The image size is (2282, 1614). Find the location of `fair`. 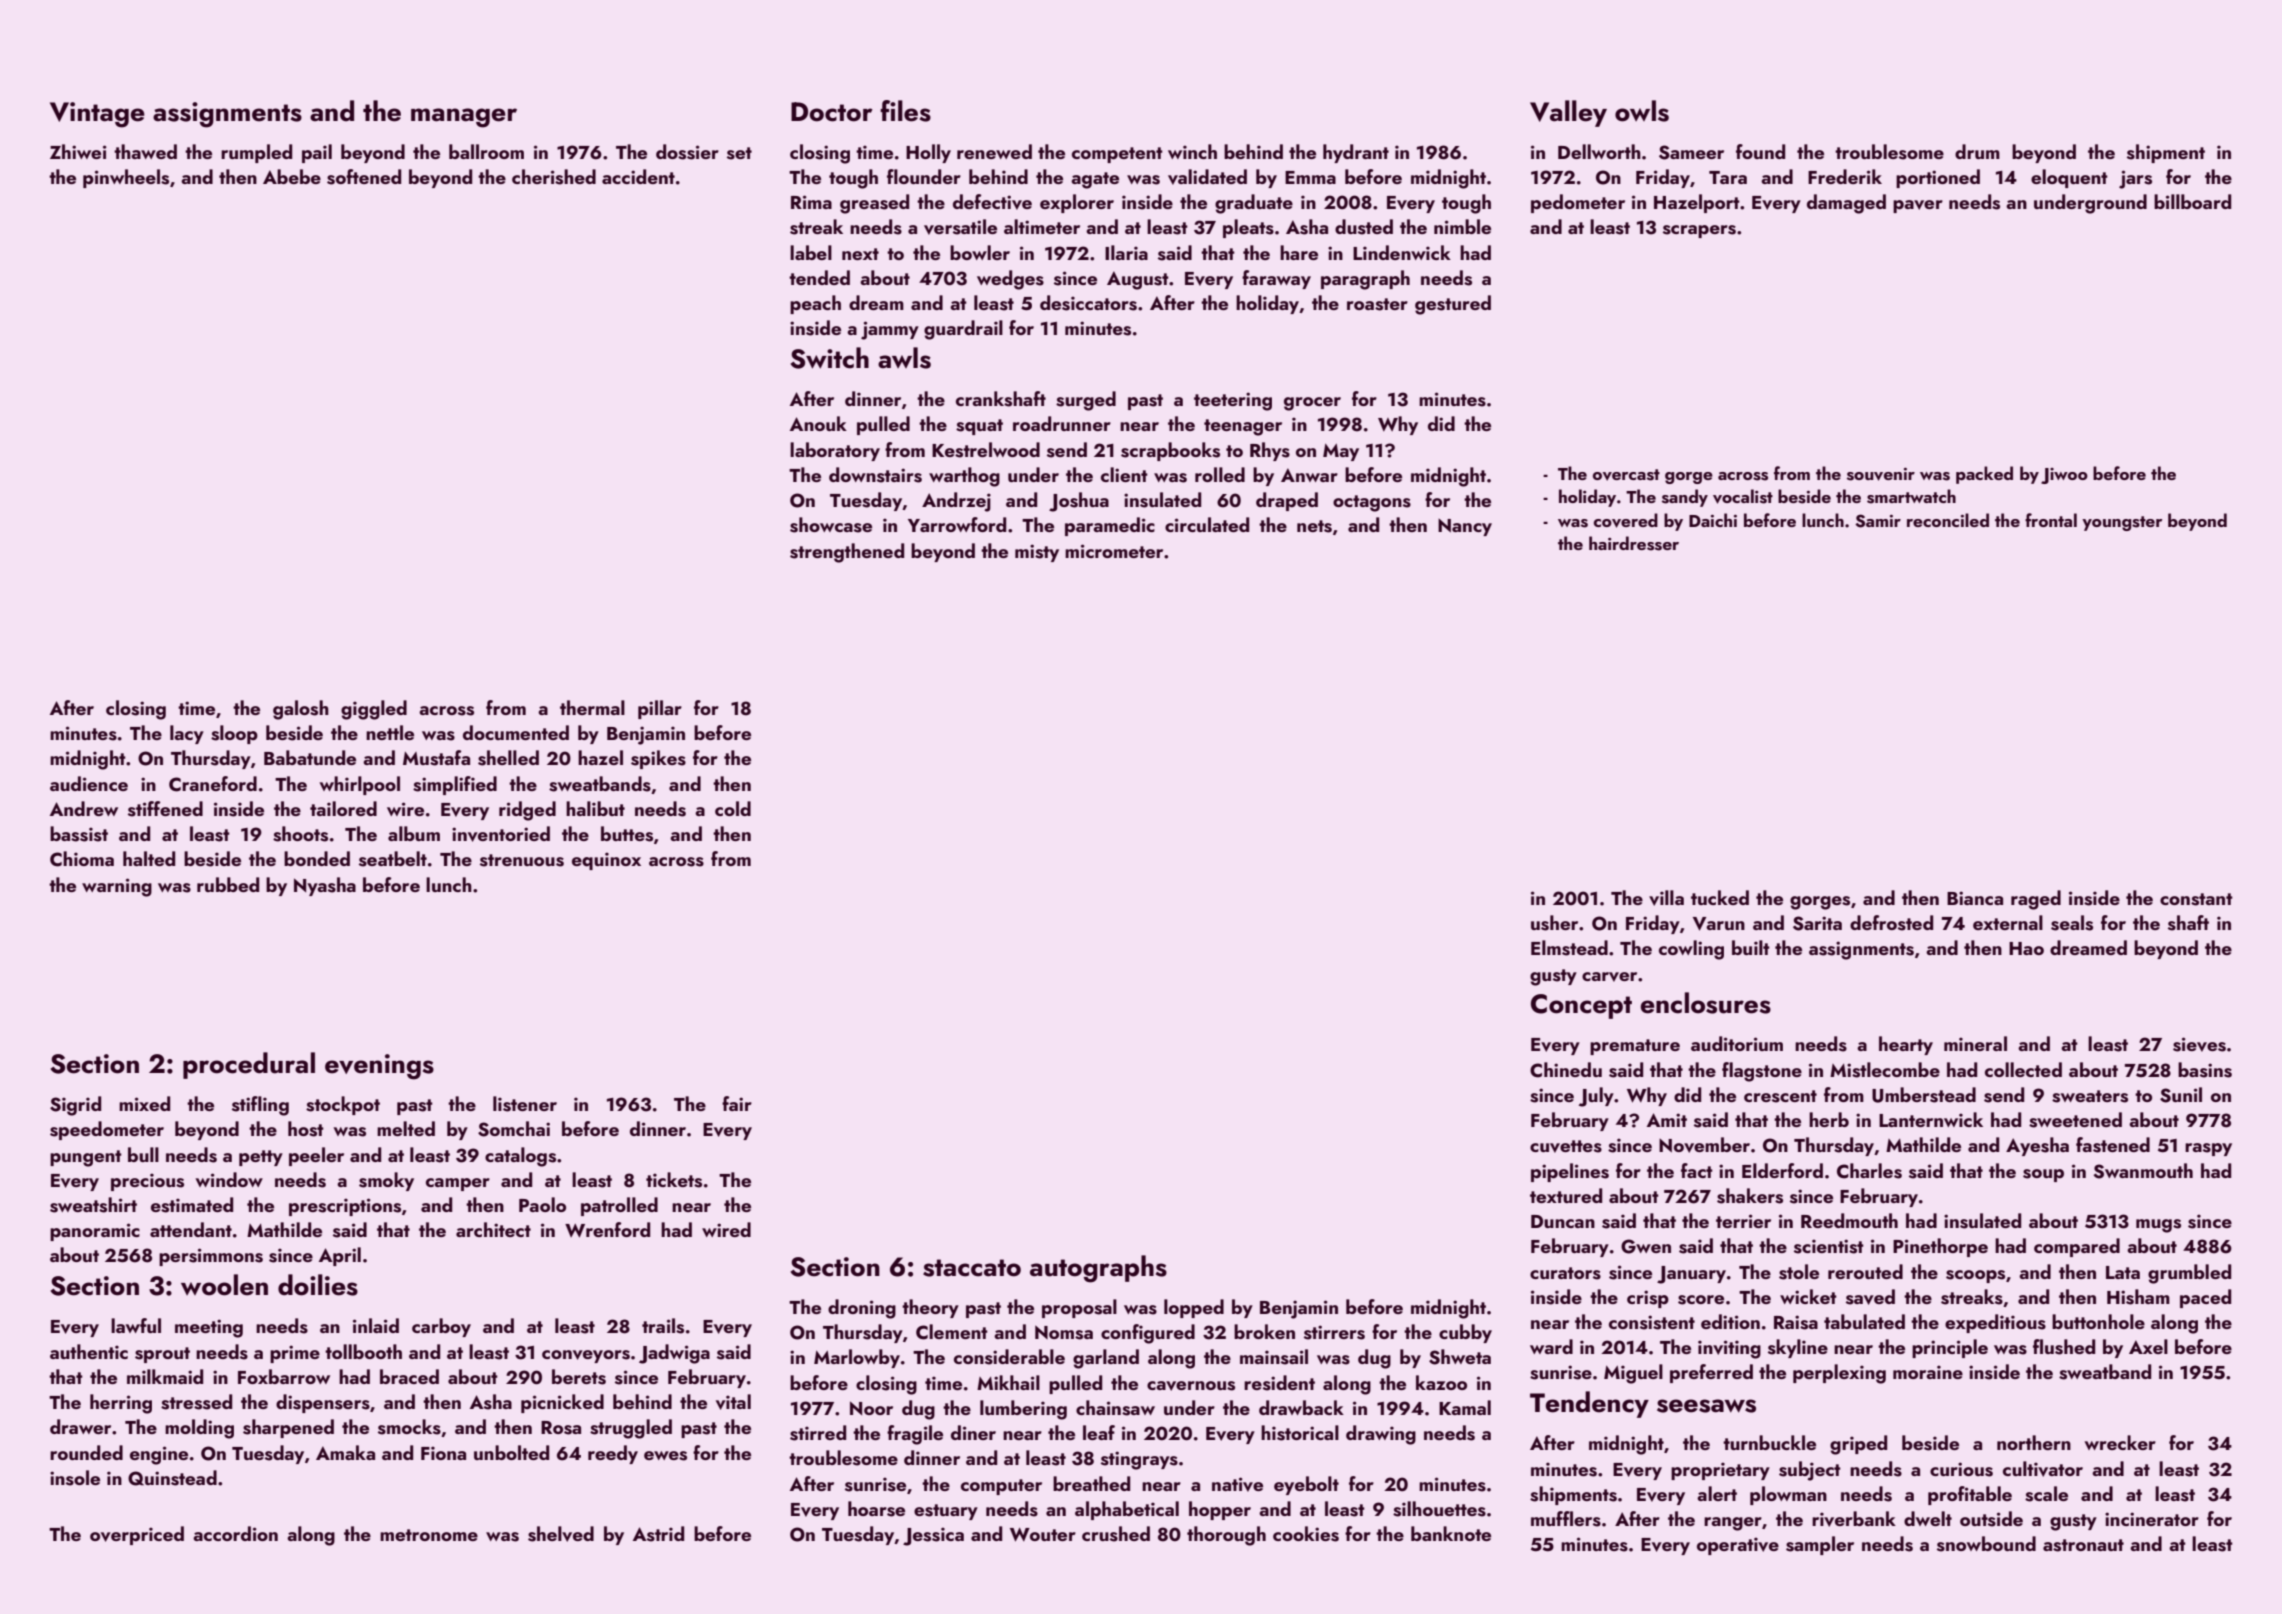

fair is located at coordinates (737, 1103).
